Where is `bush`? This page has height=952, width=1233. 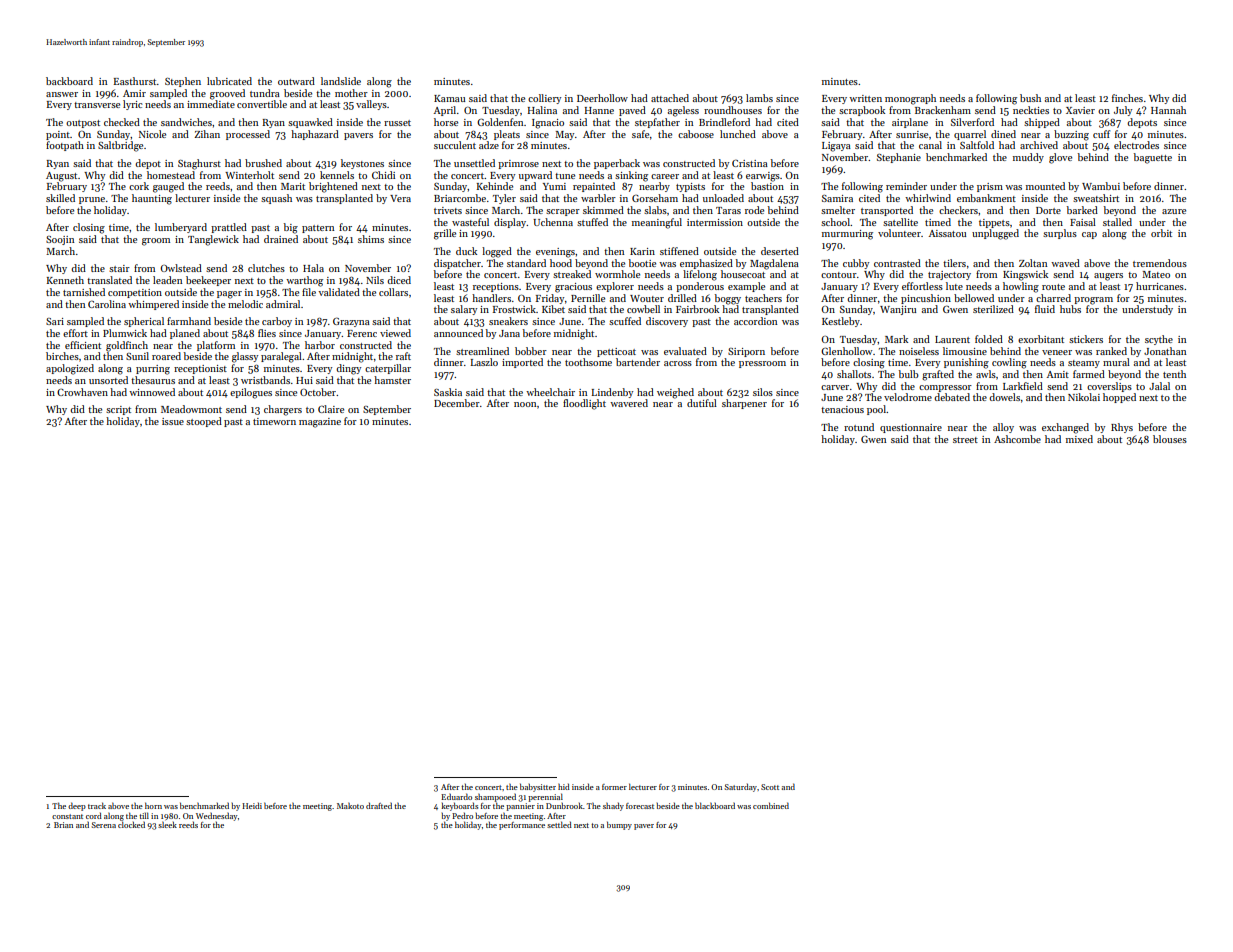 bush is located at coordinates (1030, 98).
